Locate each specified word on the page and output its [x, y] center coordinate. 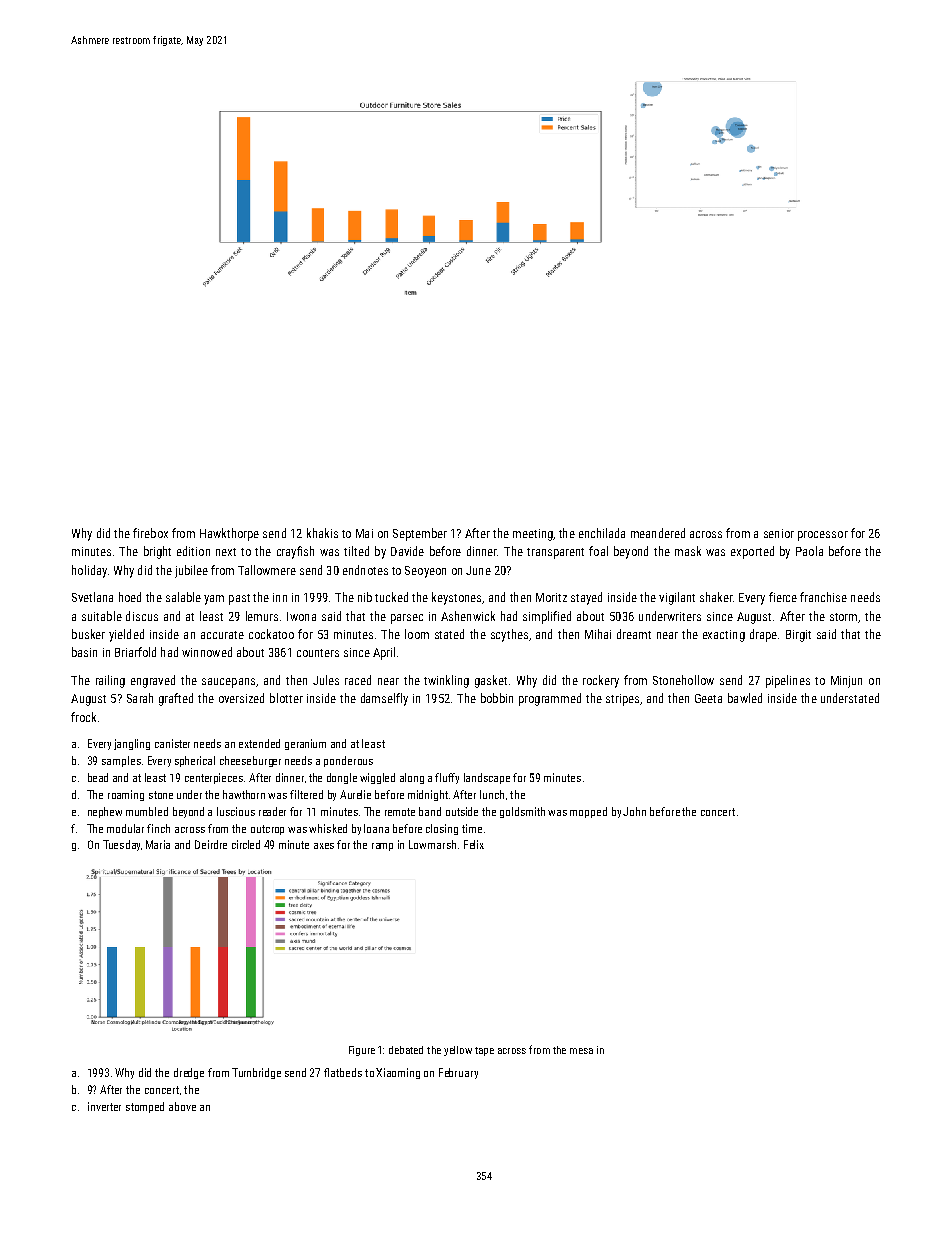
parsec [407, 619]
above [182, 1106]
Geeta [708, 698]
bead [98, 777]
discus [142, 616]
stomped [145, 1107]
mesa [581, 1051]
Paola [809, 551]
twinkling [446, 681]
